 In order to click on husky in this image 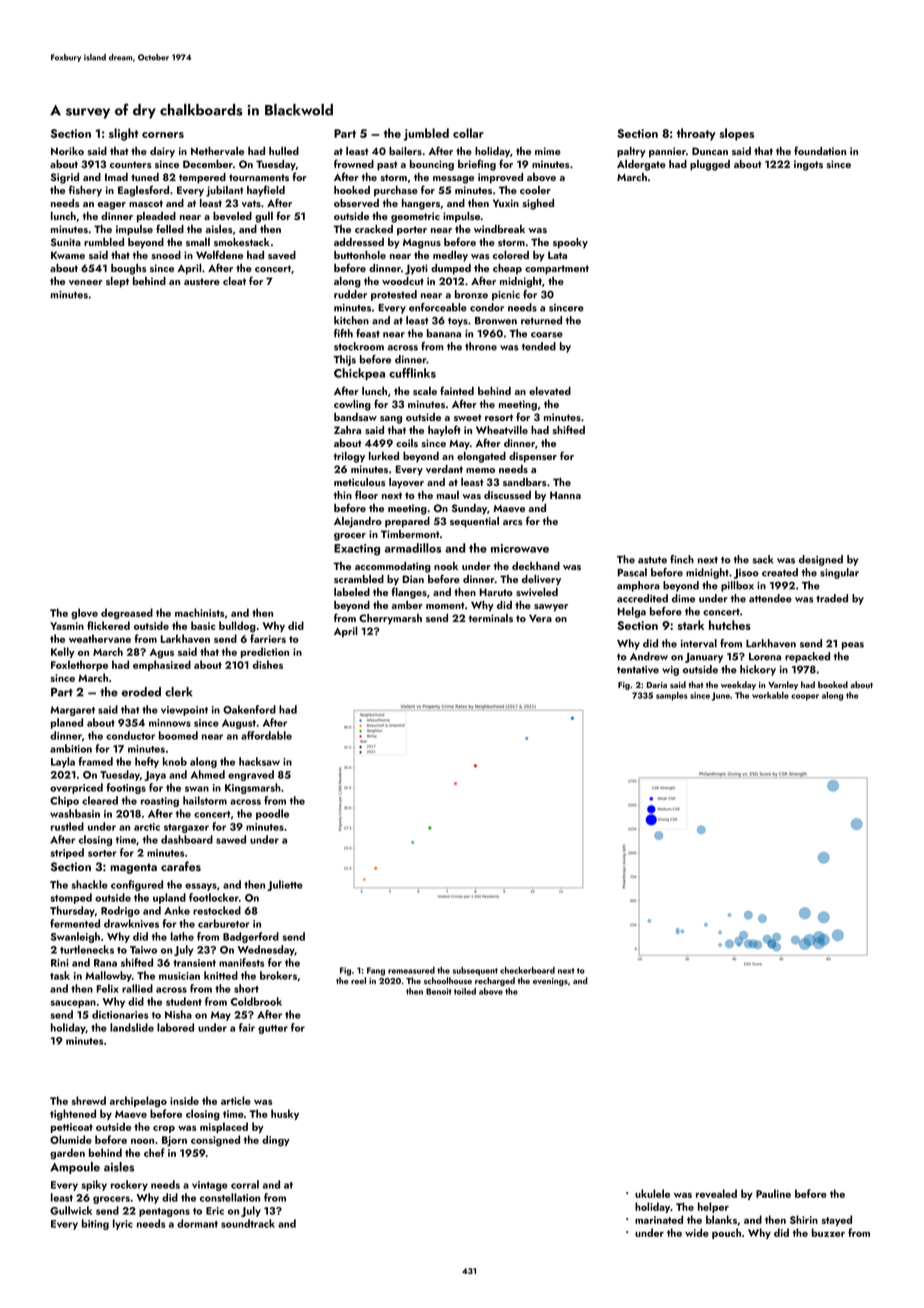, I will do `click(285, 1114)`.
